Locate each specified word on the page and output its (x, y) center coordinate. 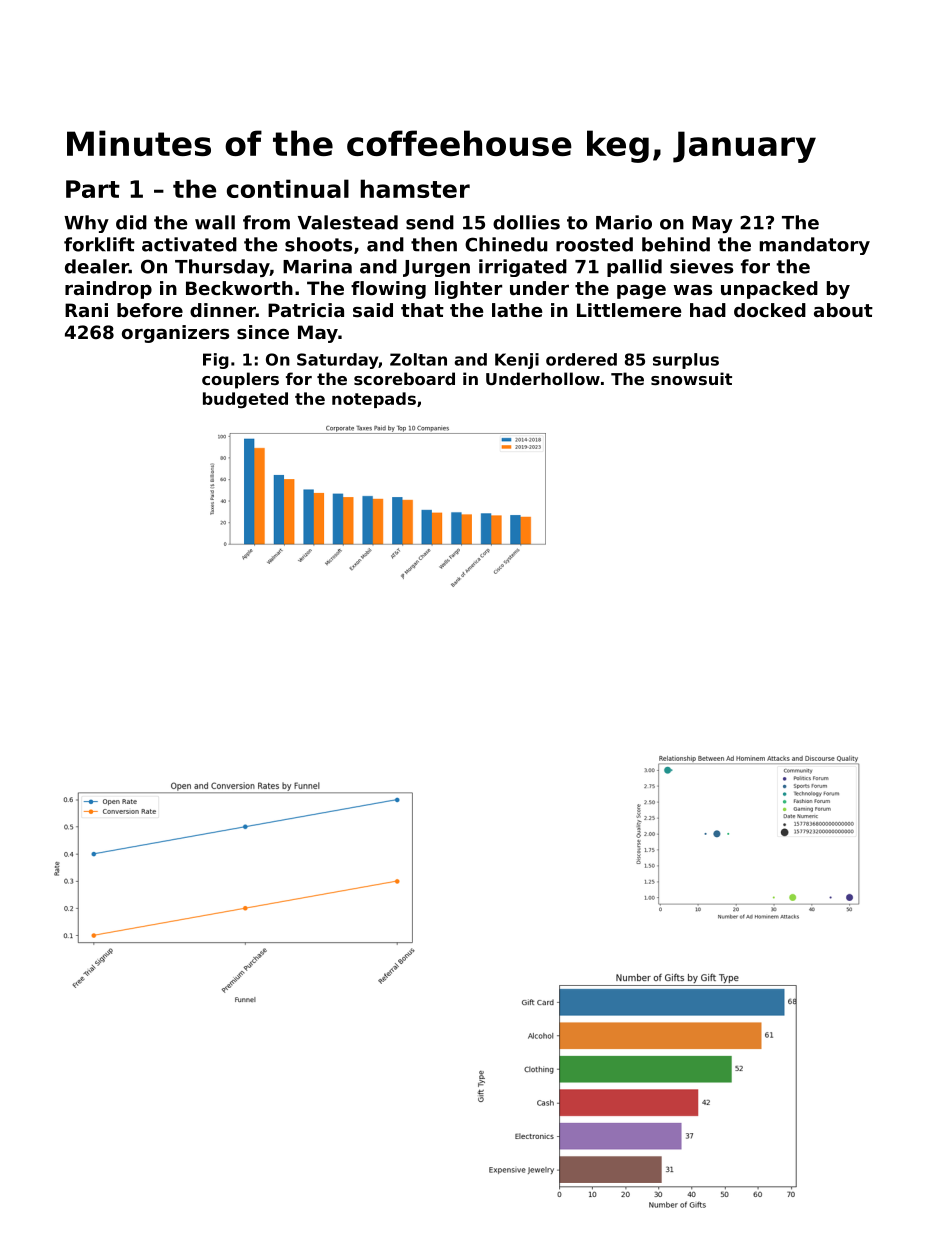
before (150, 310)
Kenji (517, 361)
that (422, 310)
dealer (97, 266)
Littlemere (629, 310)
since (263, 332)
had (708, 310)
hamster (415, 188)
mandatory (815, 246)
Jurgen (436, 268)
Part (93, 189)
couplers (240, 380)
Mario (624, 222)
